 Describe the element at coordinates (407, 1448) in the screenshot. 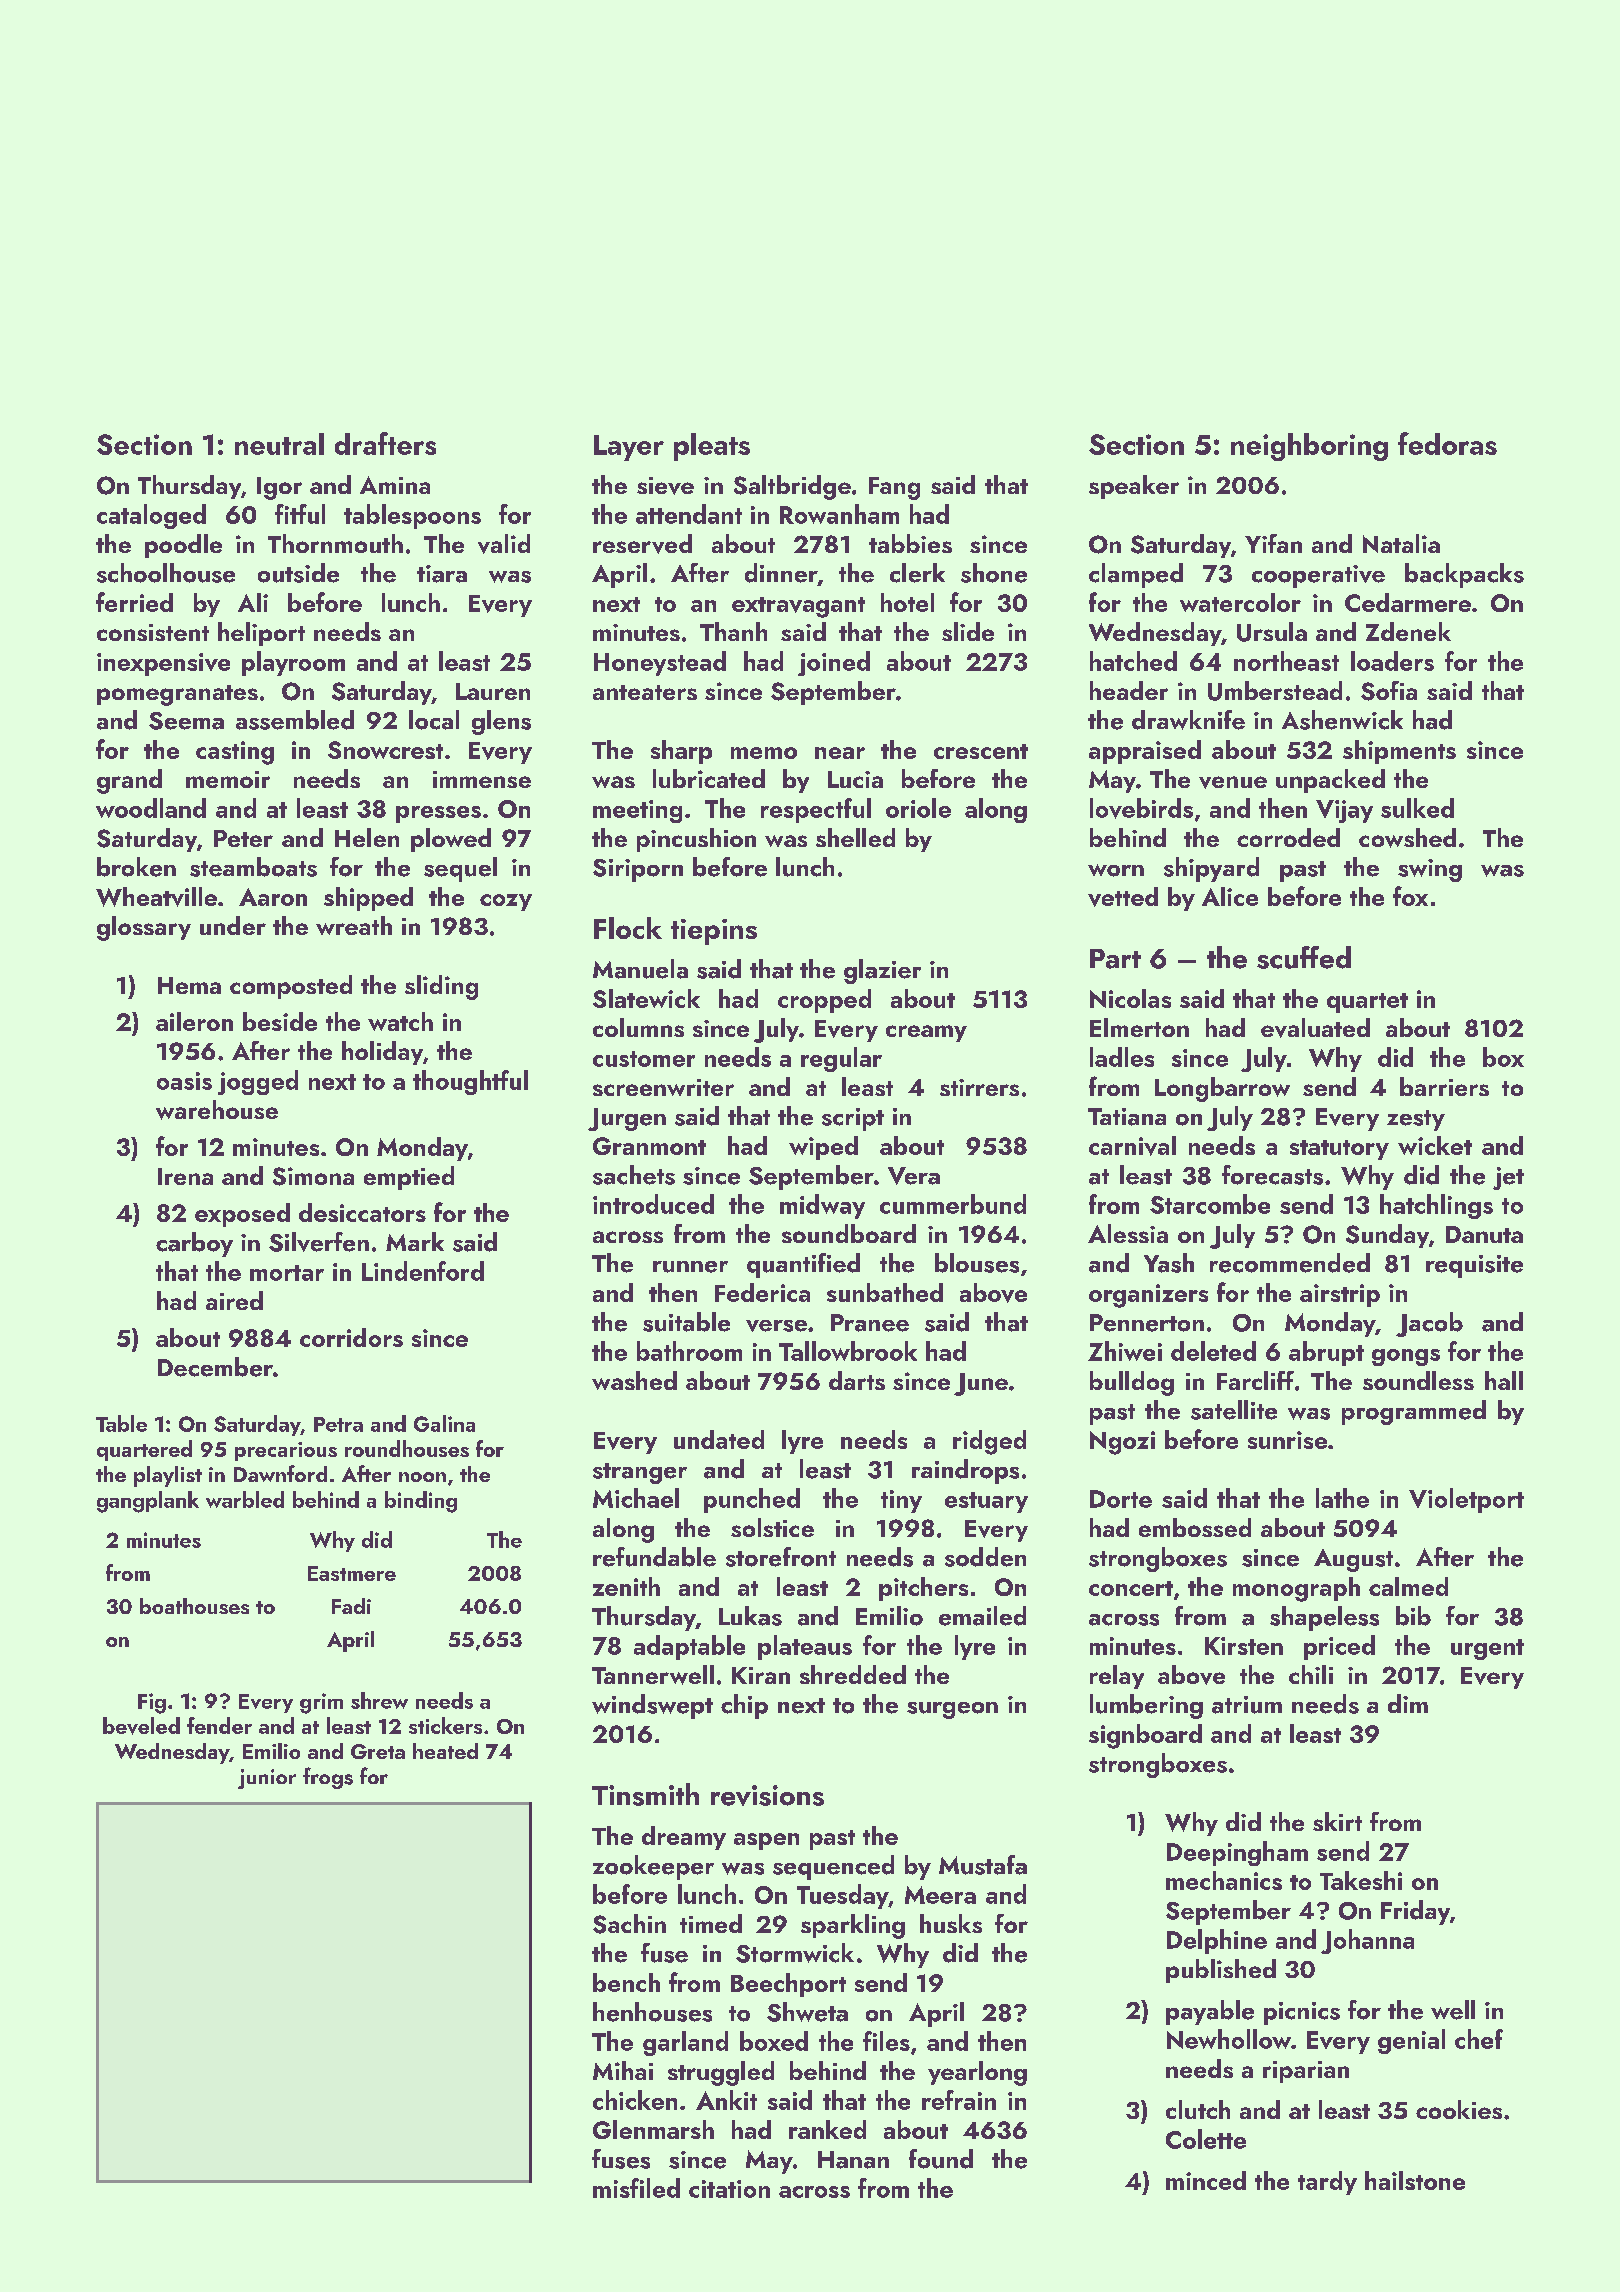

I see `roundhouses` at that location.
